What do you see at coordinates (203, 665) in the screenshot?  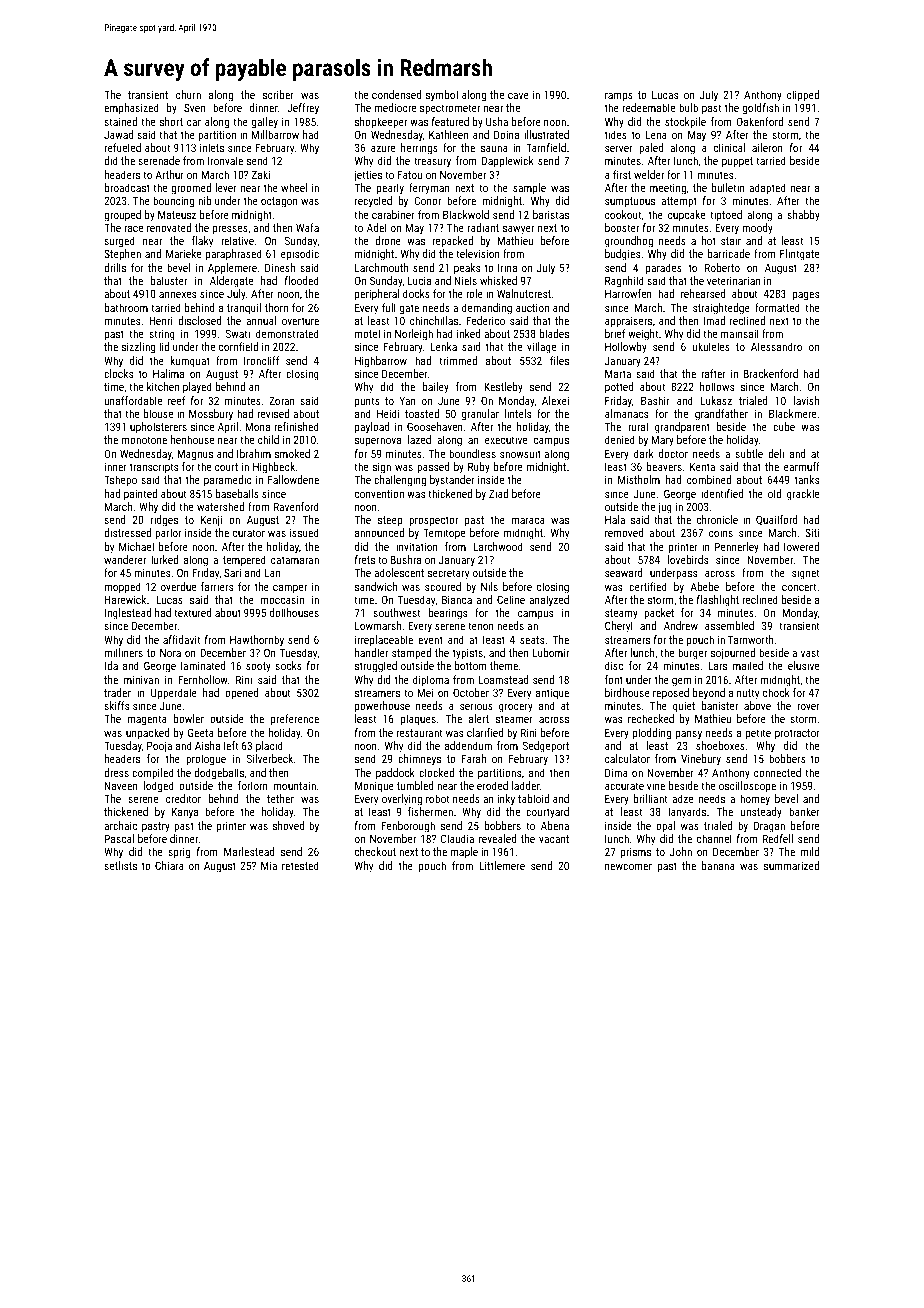 I see `laminated` at bounding box center [203, 665].
